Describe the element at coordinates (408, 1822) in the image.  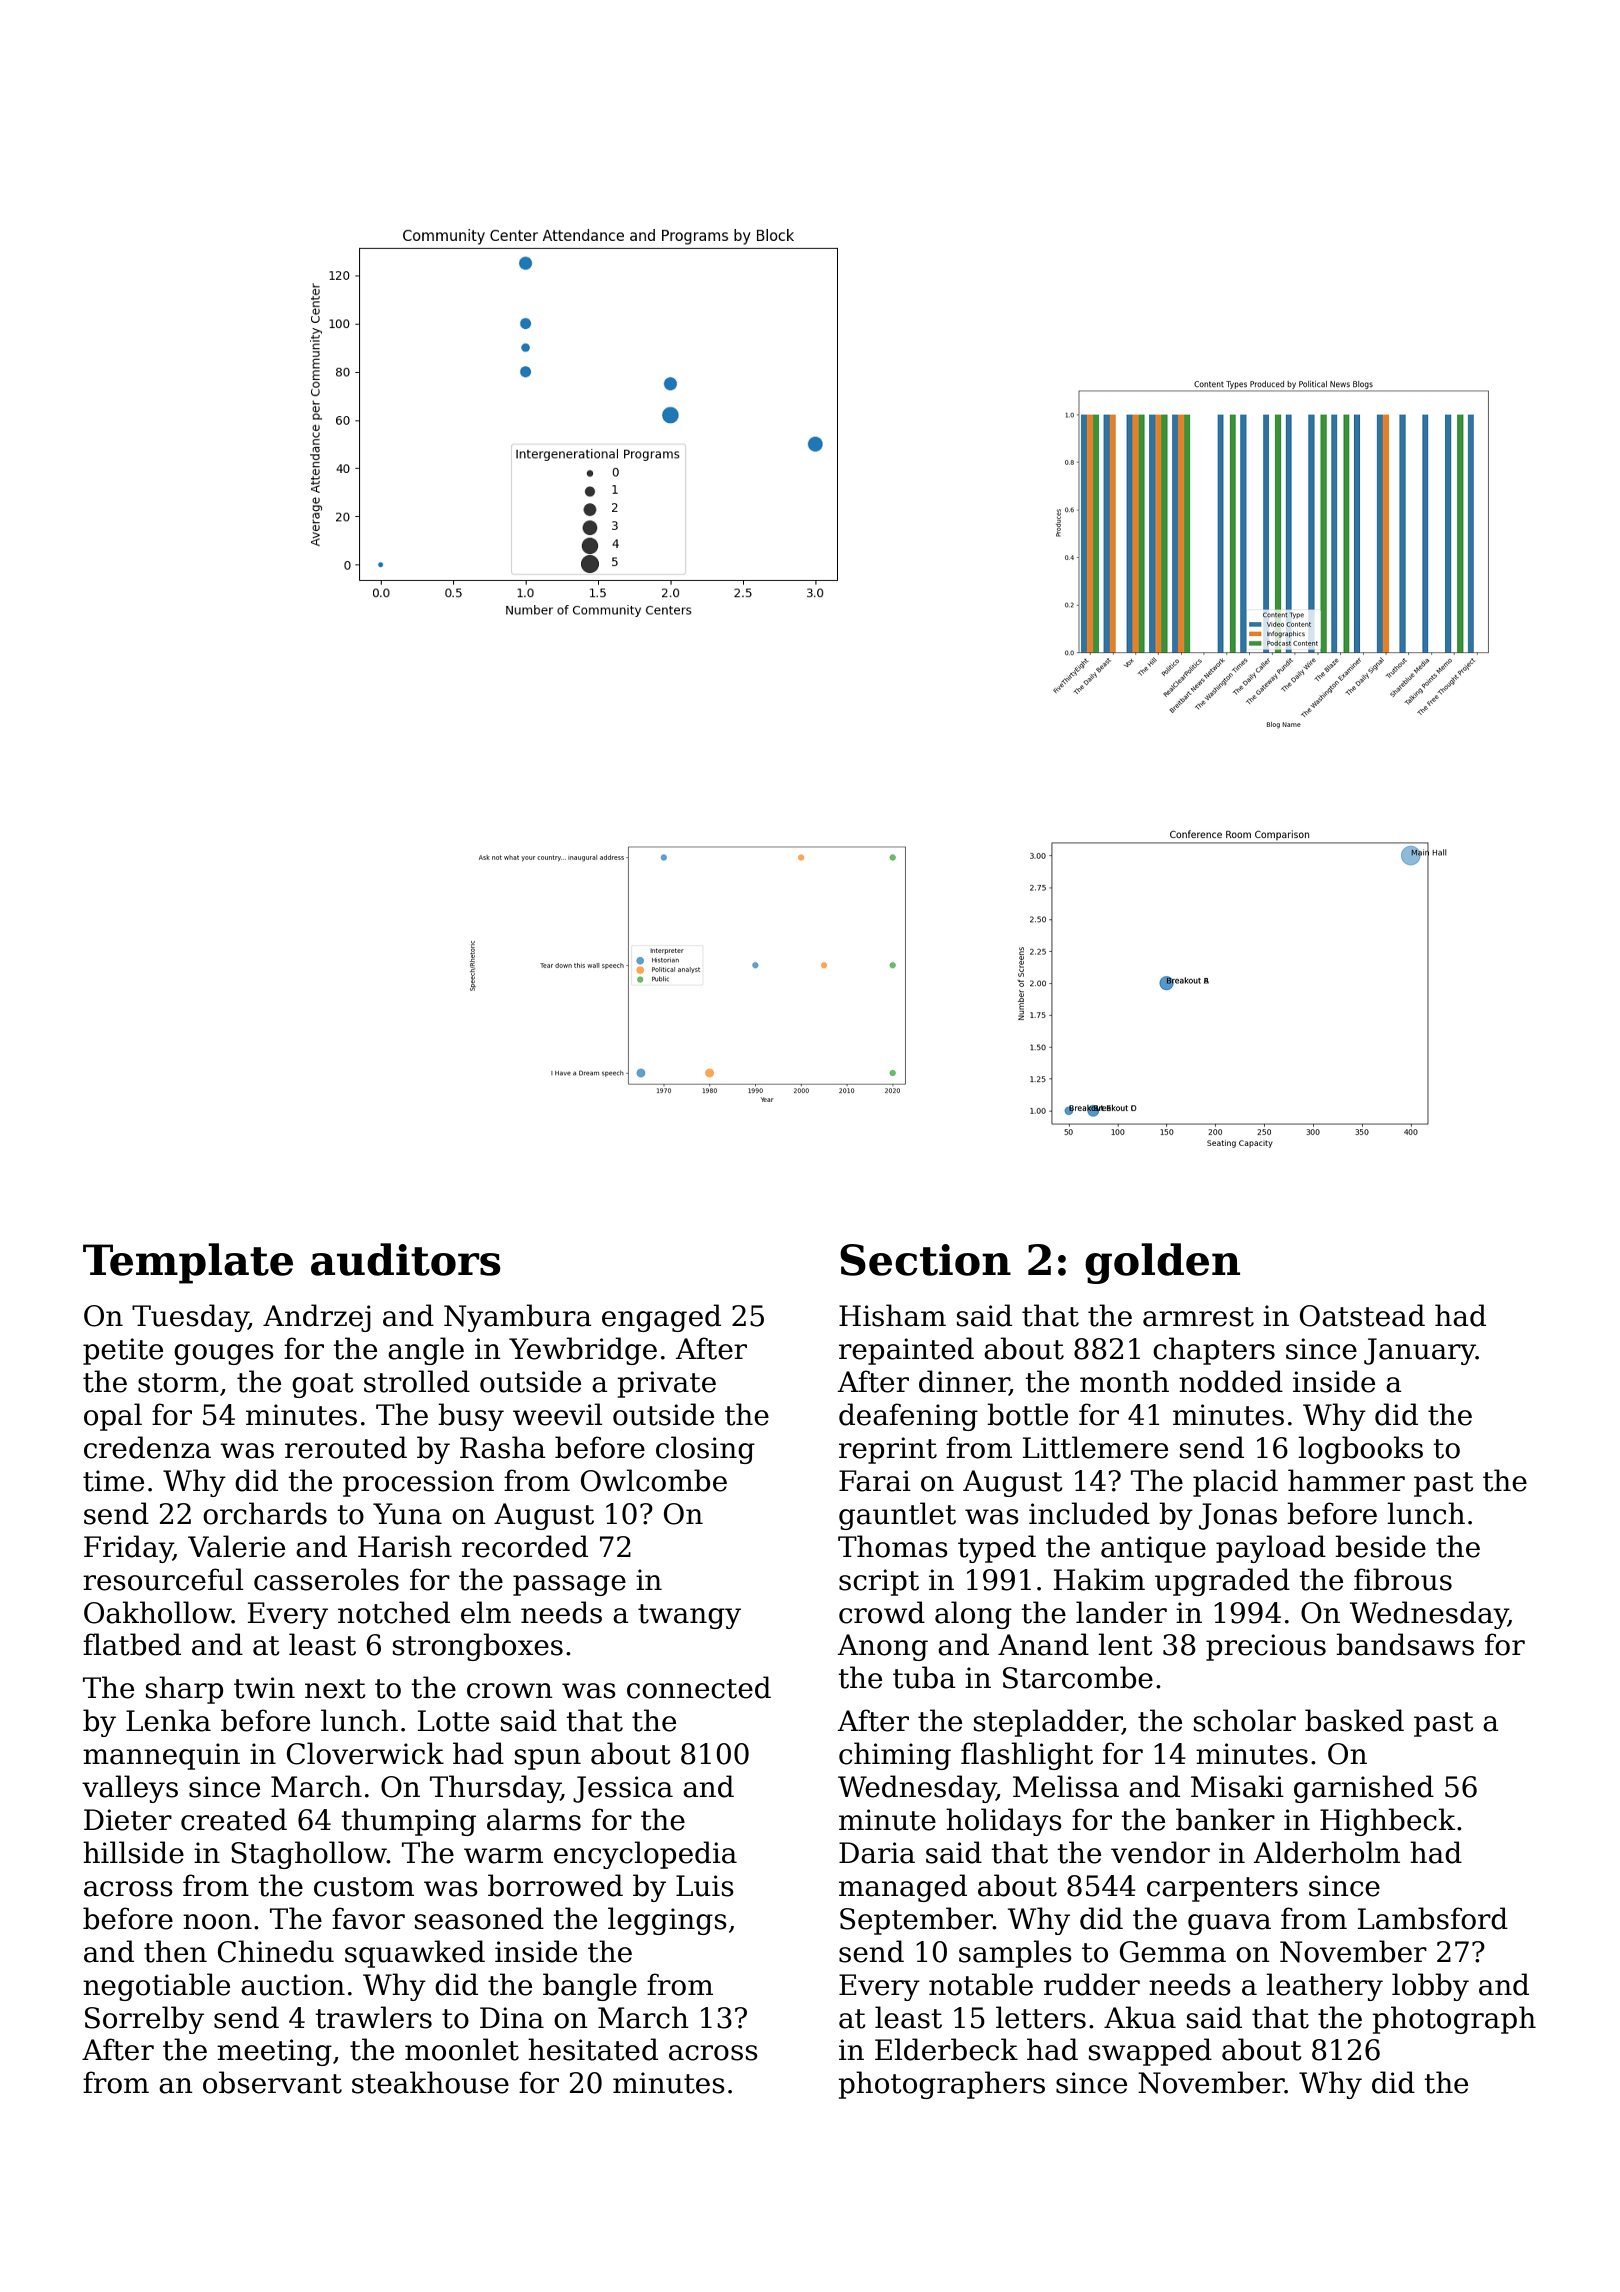
I see `thumping` at that location.
